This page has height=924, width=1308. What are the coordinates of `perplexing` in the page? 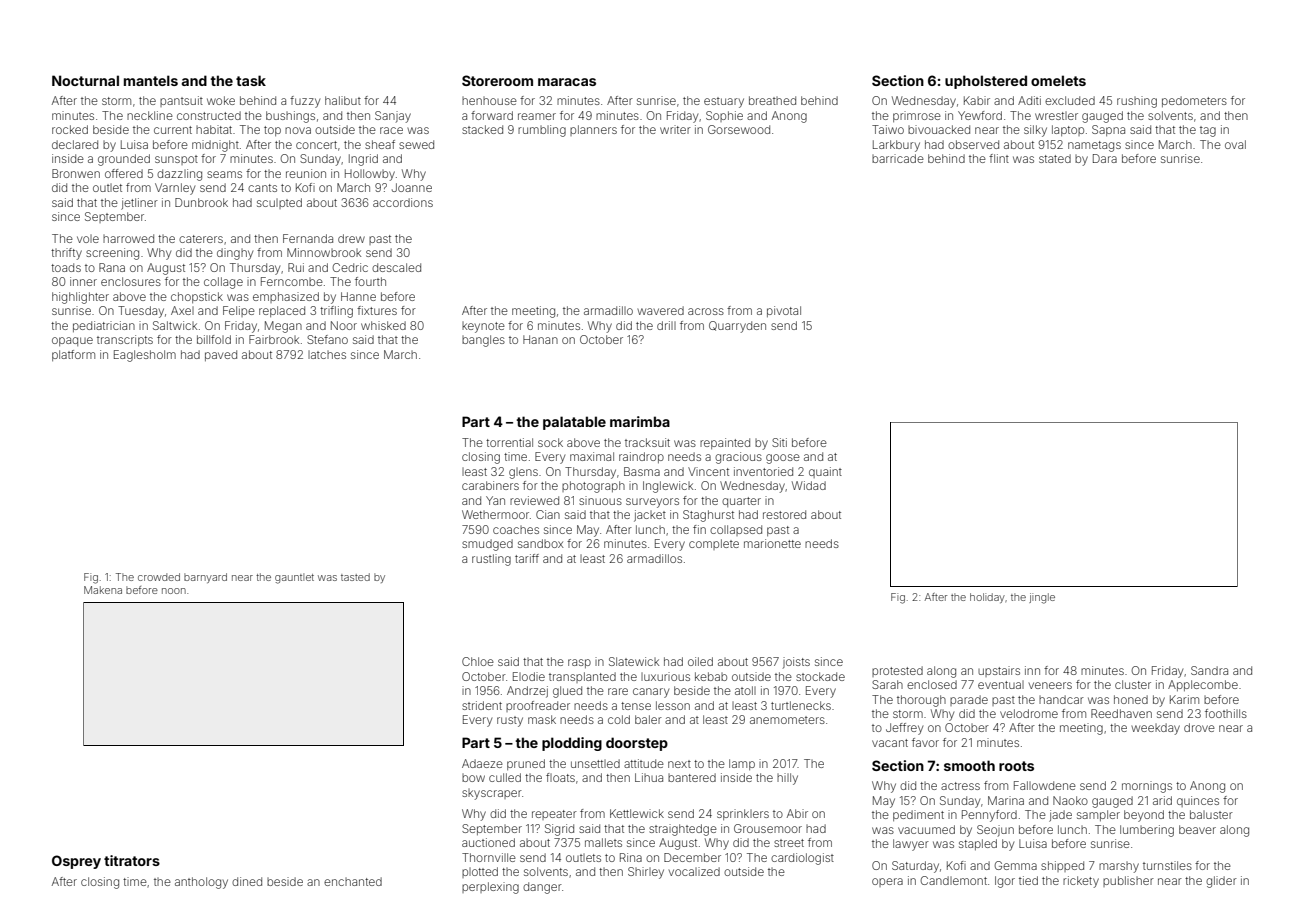 It's located at (490, 888).
